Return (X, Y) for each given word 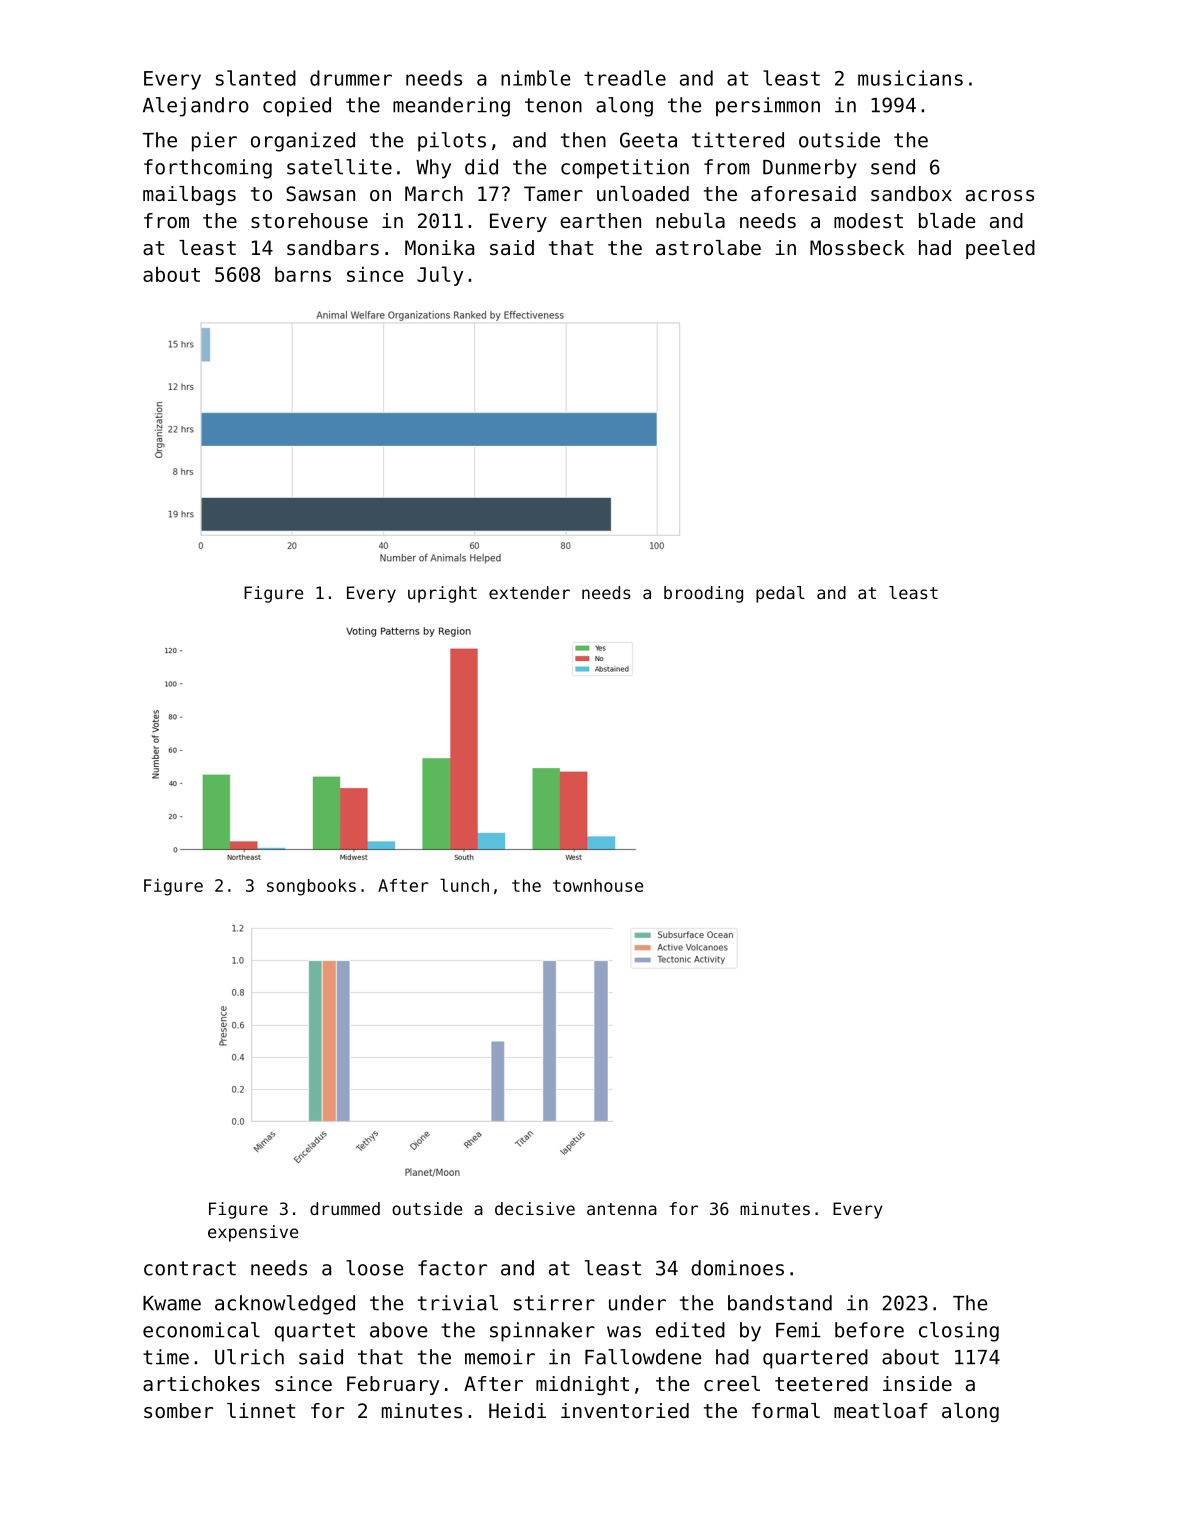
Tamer (553, 194)
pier (214, 142)
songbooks (311, 887)
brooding (703, 594)
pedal (780, 594)
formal (786, 1410)
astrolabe (708, 248)
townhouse (598, 885)
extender (529, 592)
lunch (464, 885)
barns (303, 274)
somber (178, 1411)
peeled (1000, 249)
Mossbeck (857, 248)
